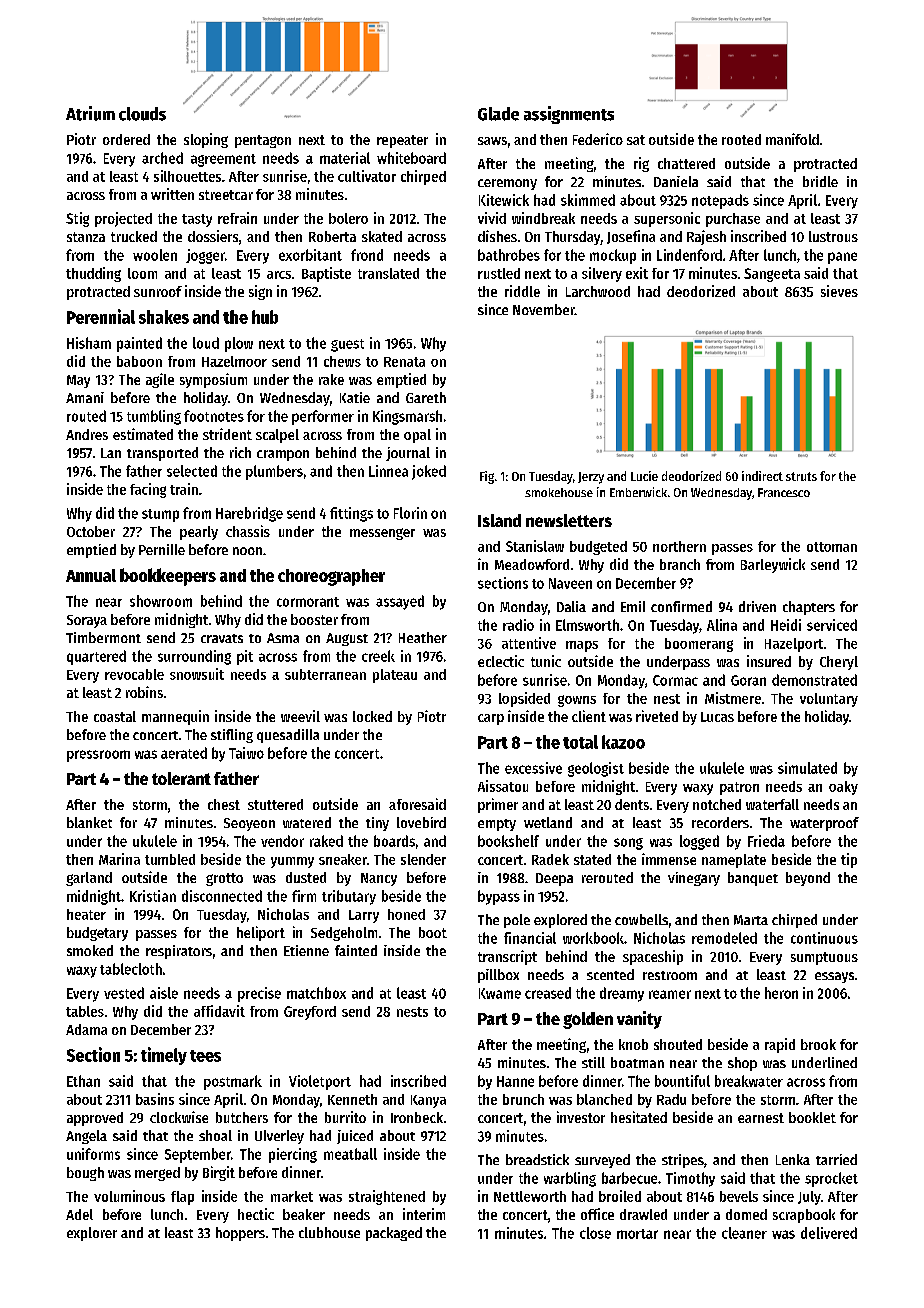 The width and height of the page is (924, 1308). Describe the element at coordinates (498, 114) in the page. I see `Glade` at that location.
